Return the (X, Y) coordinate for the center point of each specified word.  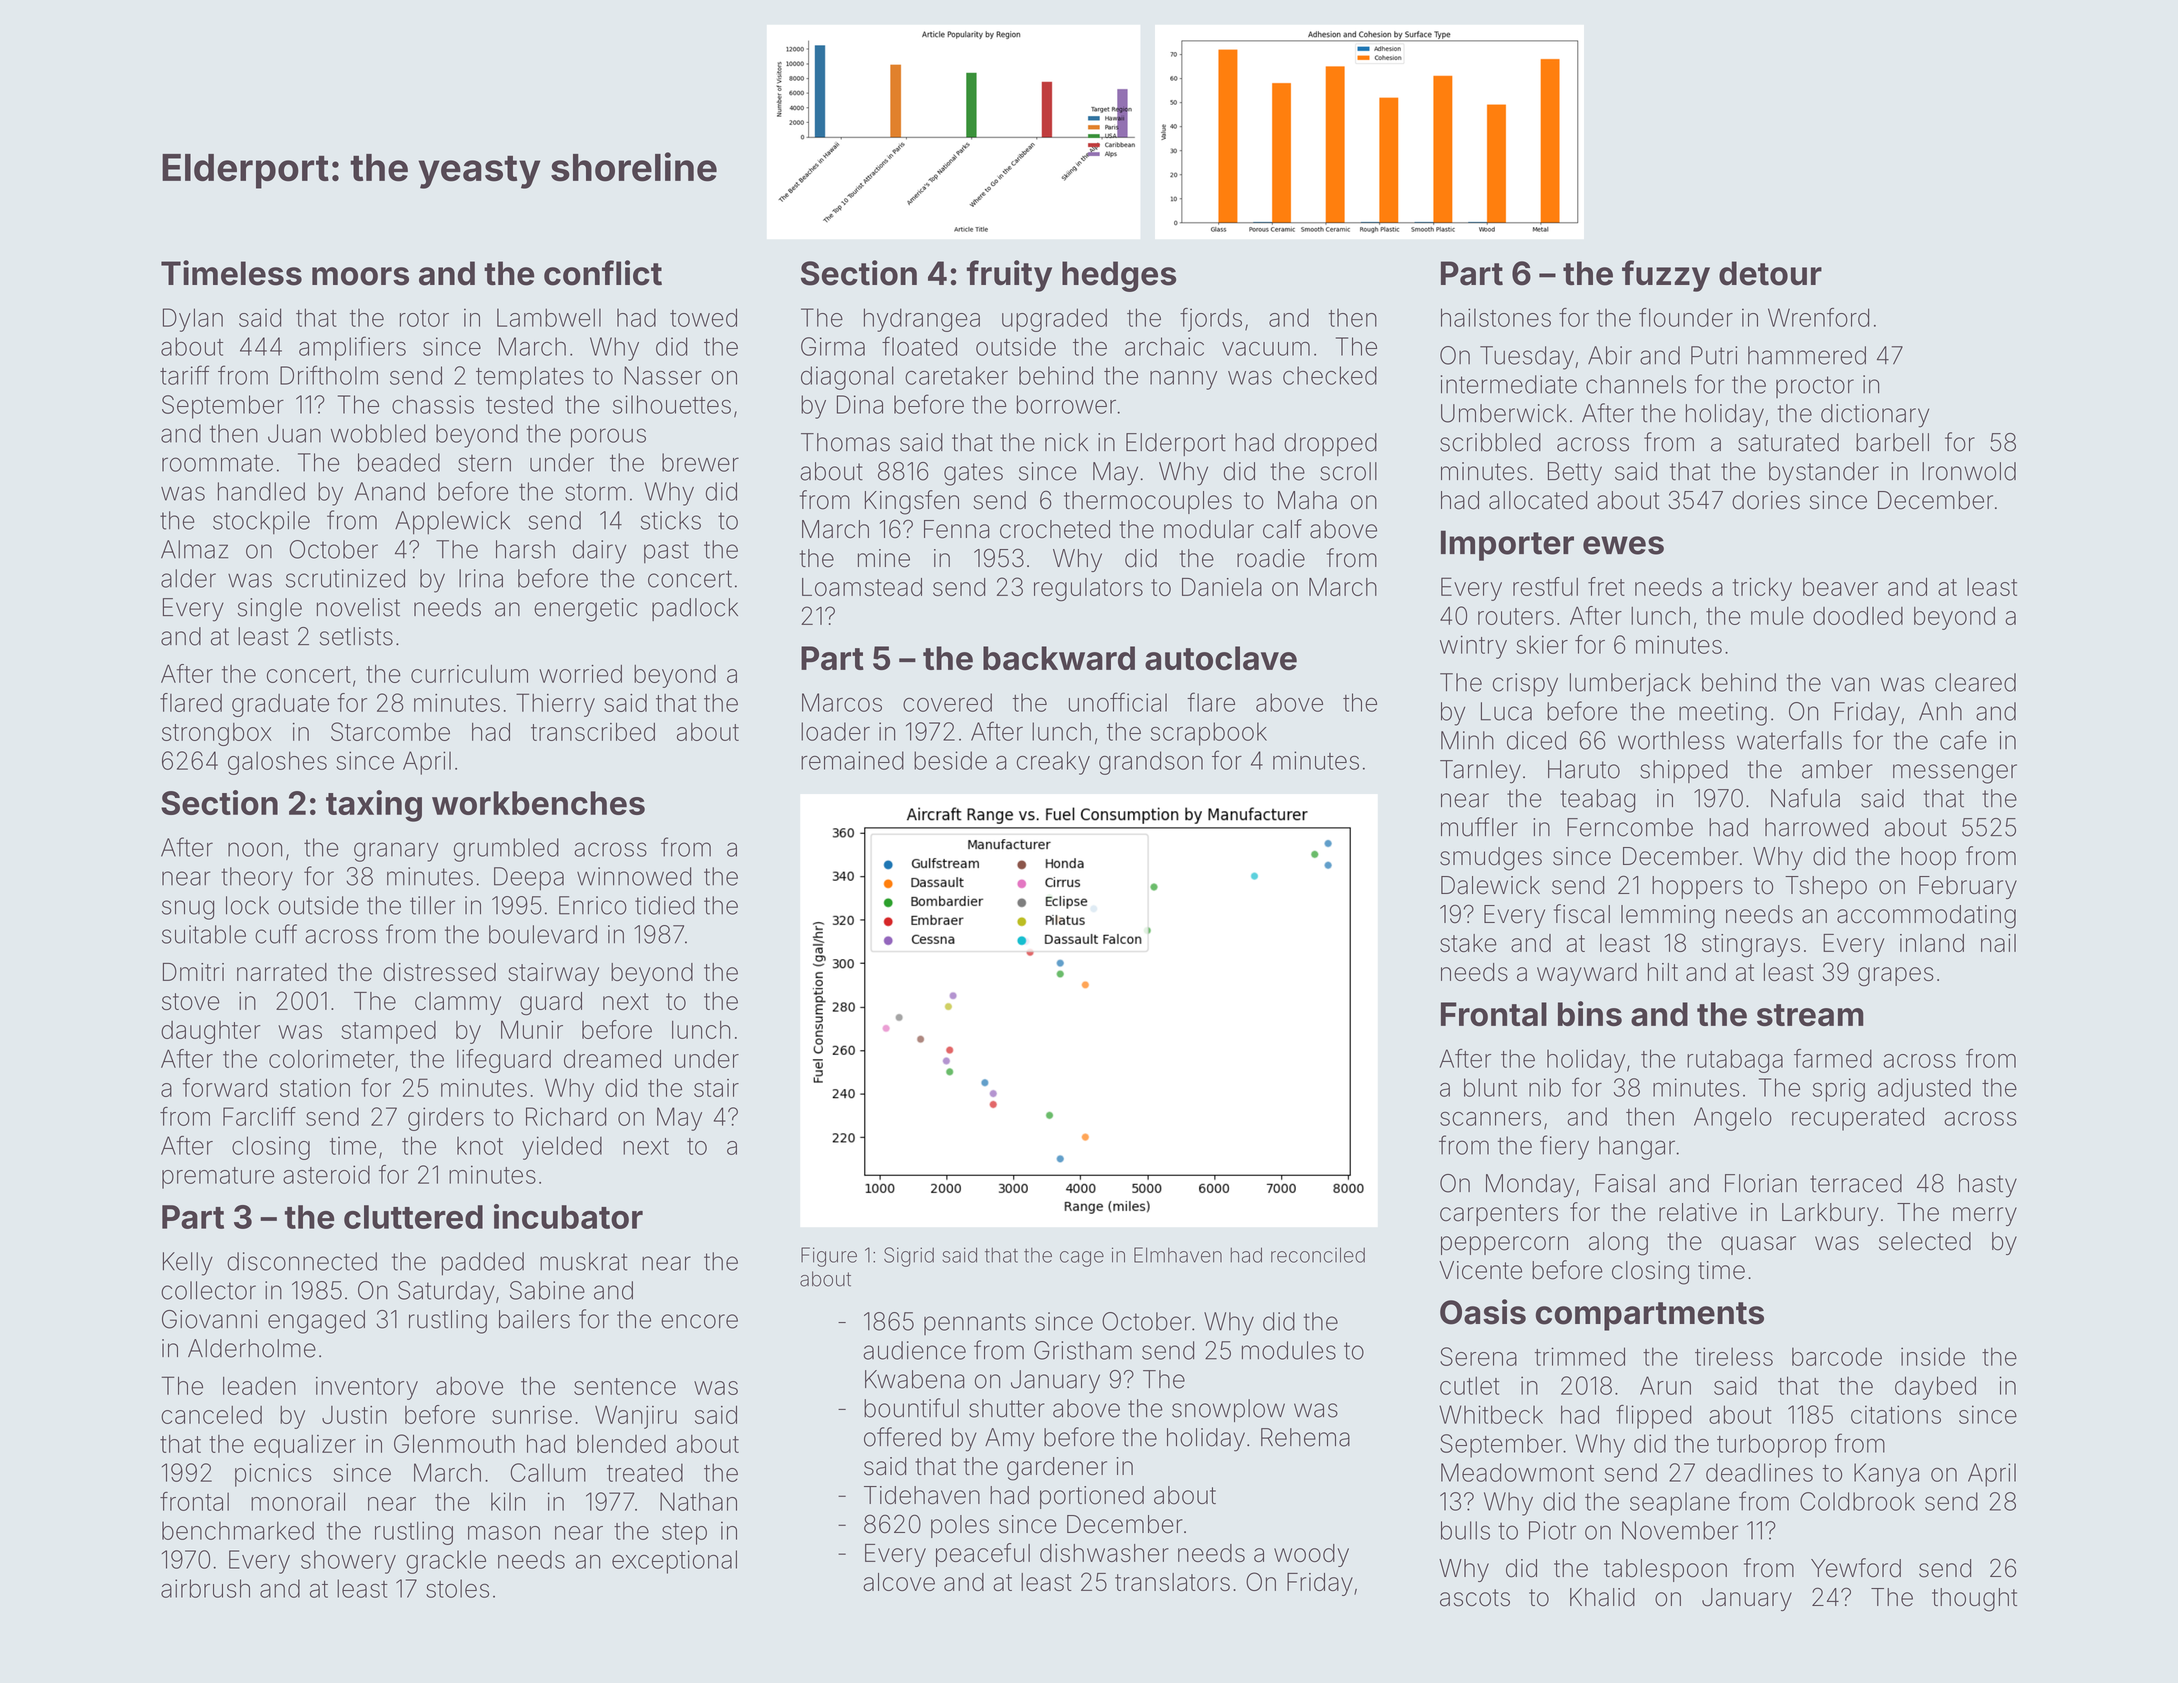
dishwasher (1104, 1553)
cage (1082, 1259)
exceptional (674, 1562)
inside (1933, 1356)
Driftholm (329, 375)
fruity (1009, 276)
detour (1770, 273)
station (315, 1088)
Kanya (1886, 1475)
